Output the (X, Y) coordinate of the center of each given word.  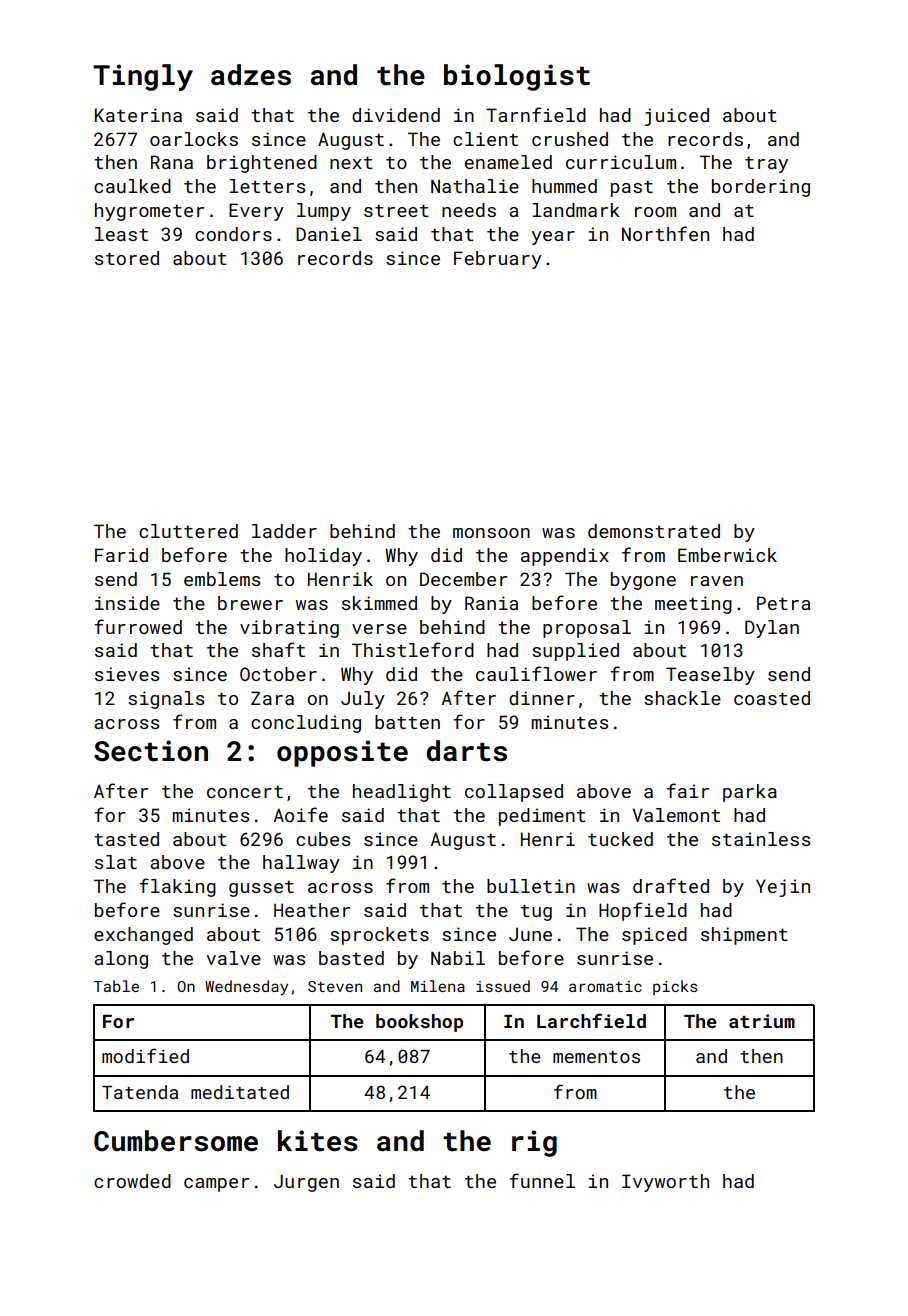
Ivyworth (665, 1183)
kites (318, 1141)
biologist (517, 77)
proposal (587, 629)
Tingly (143, 77)
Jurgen (306, 1183)
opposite (342, 753)
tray (766, 164)
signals (166, 700)
